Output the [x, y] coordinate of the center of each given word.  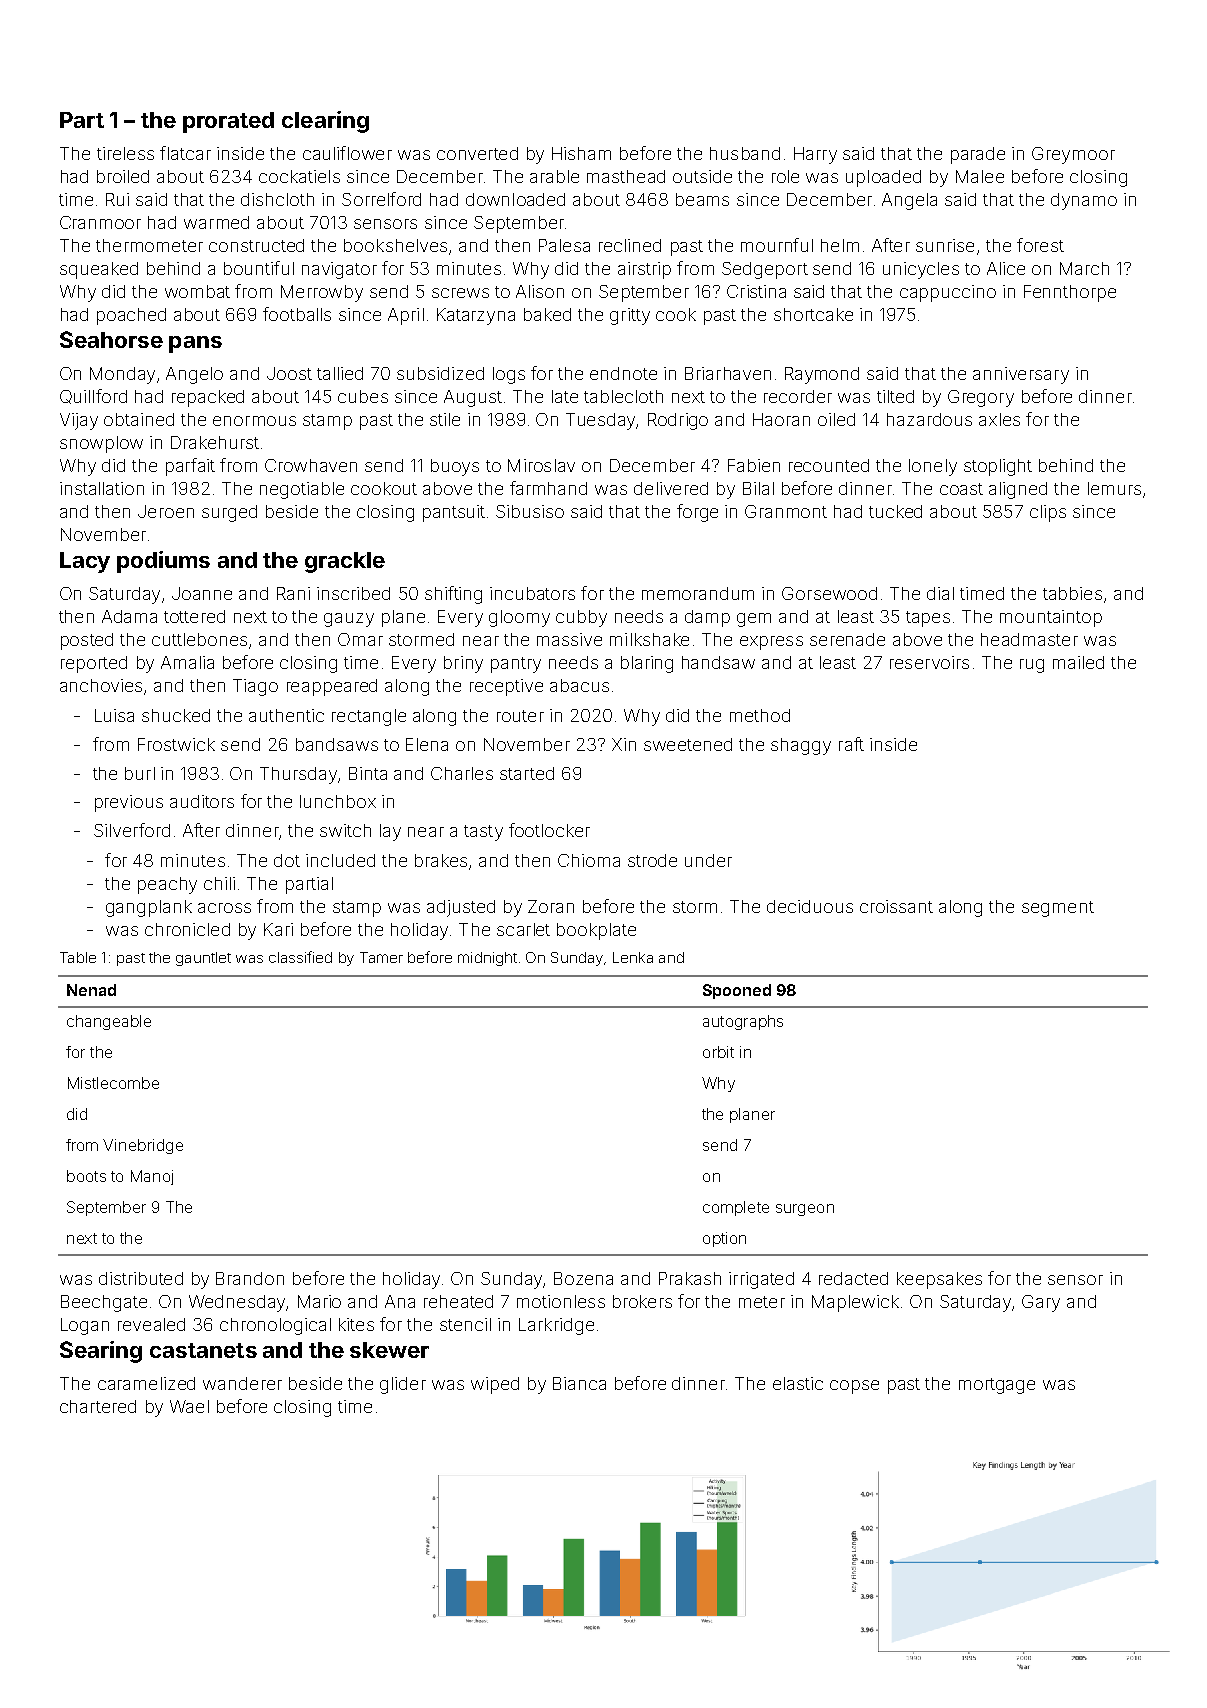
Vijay [79, 421]
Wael [189, 1406]
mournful [777, 245]
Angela [909, 201]
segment [1058, 909]
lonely [933, 467]
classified [300, 957]
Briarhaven [728, 373]
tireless [125, 153]
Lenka [633, 957]
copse [854, 1387]
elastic [798, 1383]
